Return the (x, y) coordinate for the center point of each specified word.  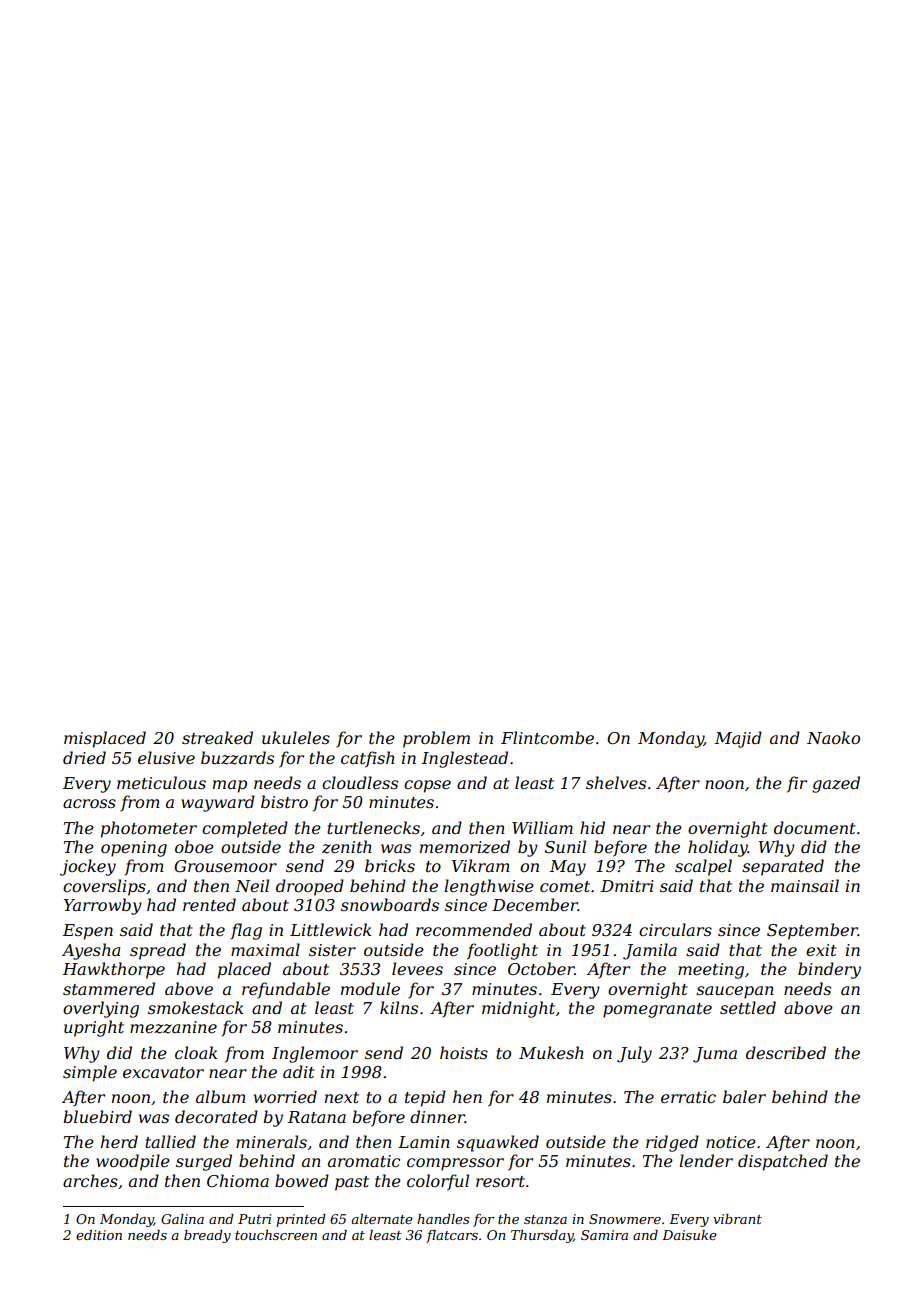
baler (744, 1096)
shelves (616, 782)
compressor (455, 1164)
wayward (218, 803)
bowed (302, 1180)
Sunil (565, 846)
